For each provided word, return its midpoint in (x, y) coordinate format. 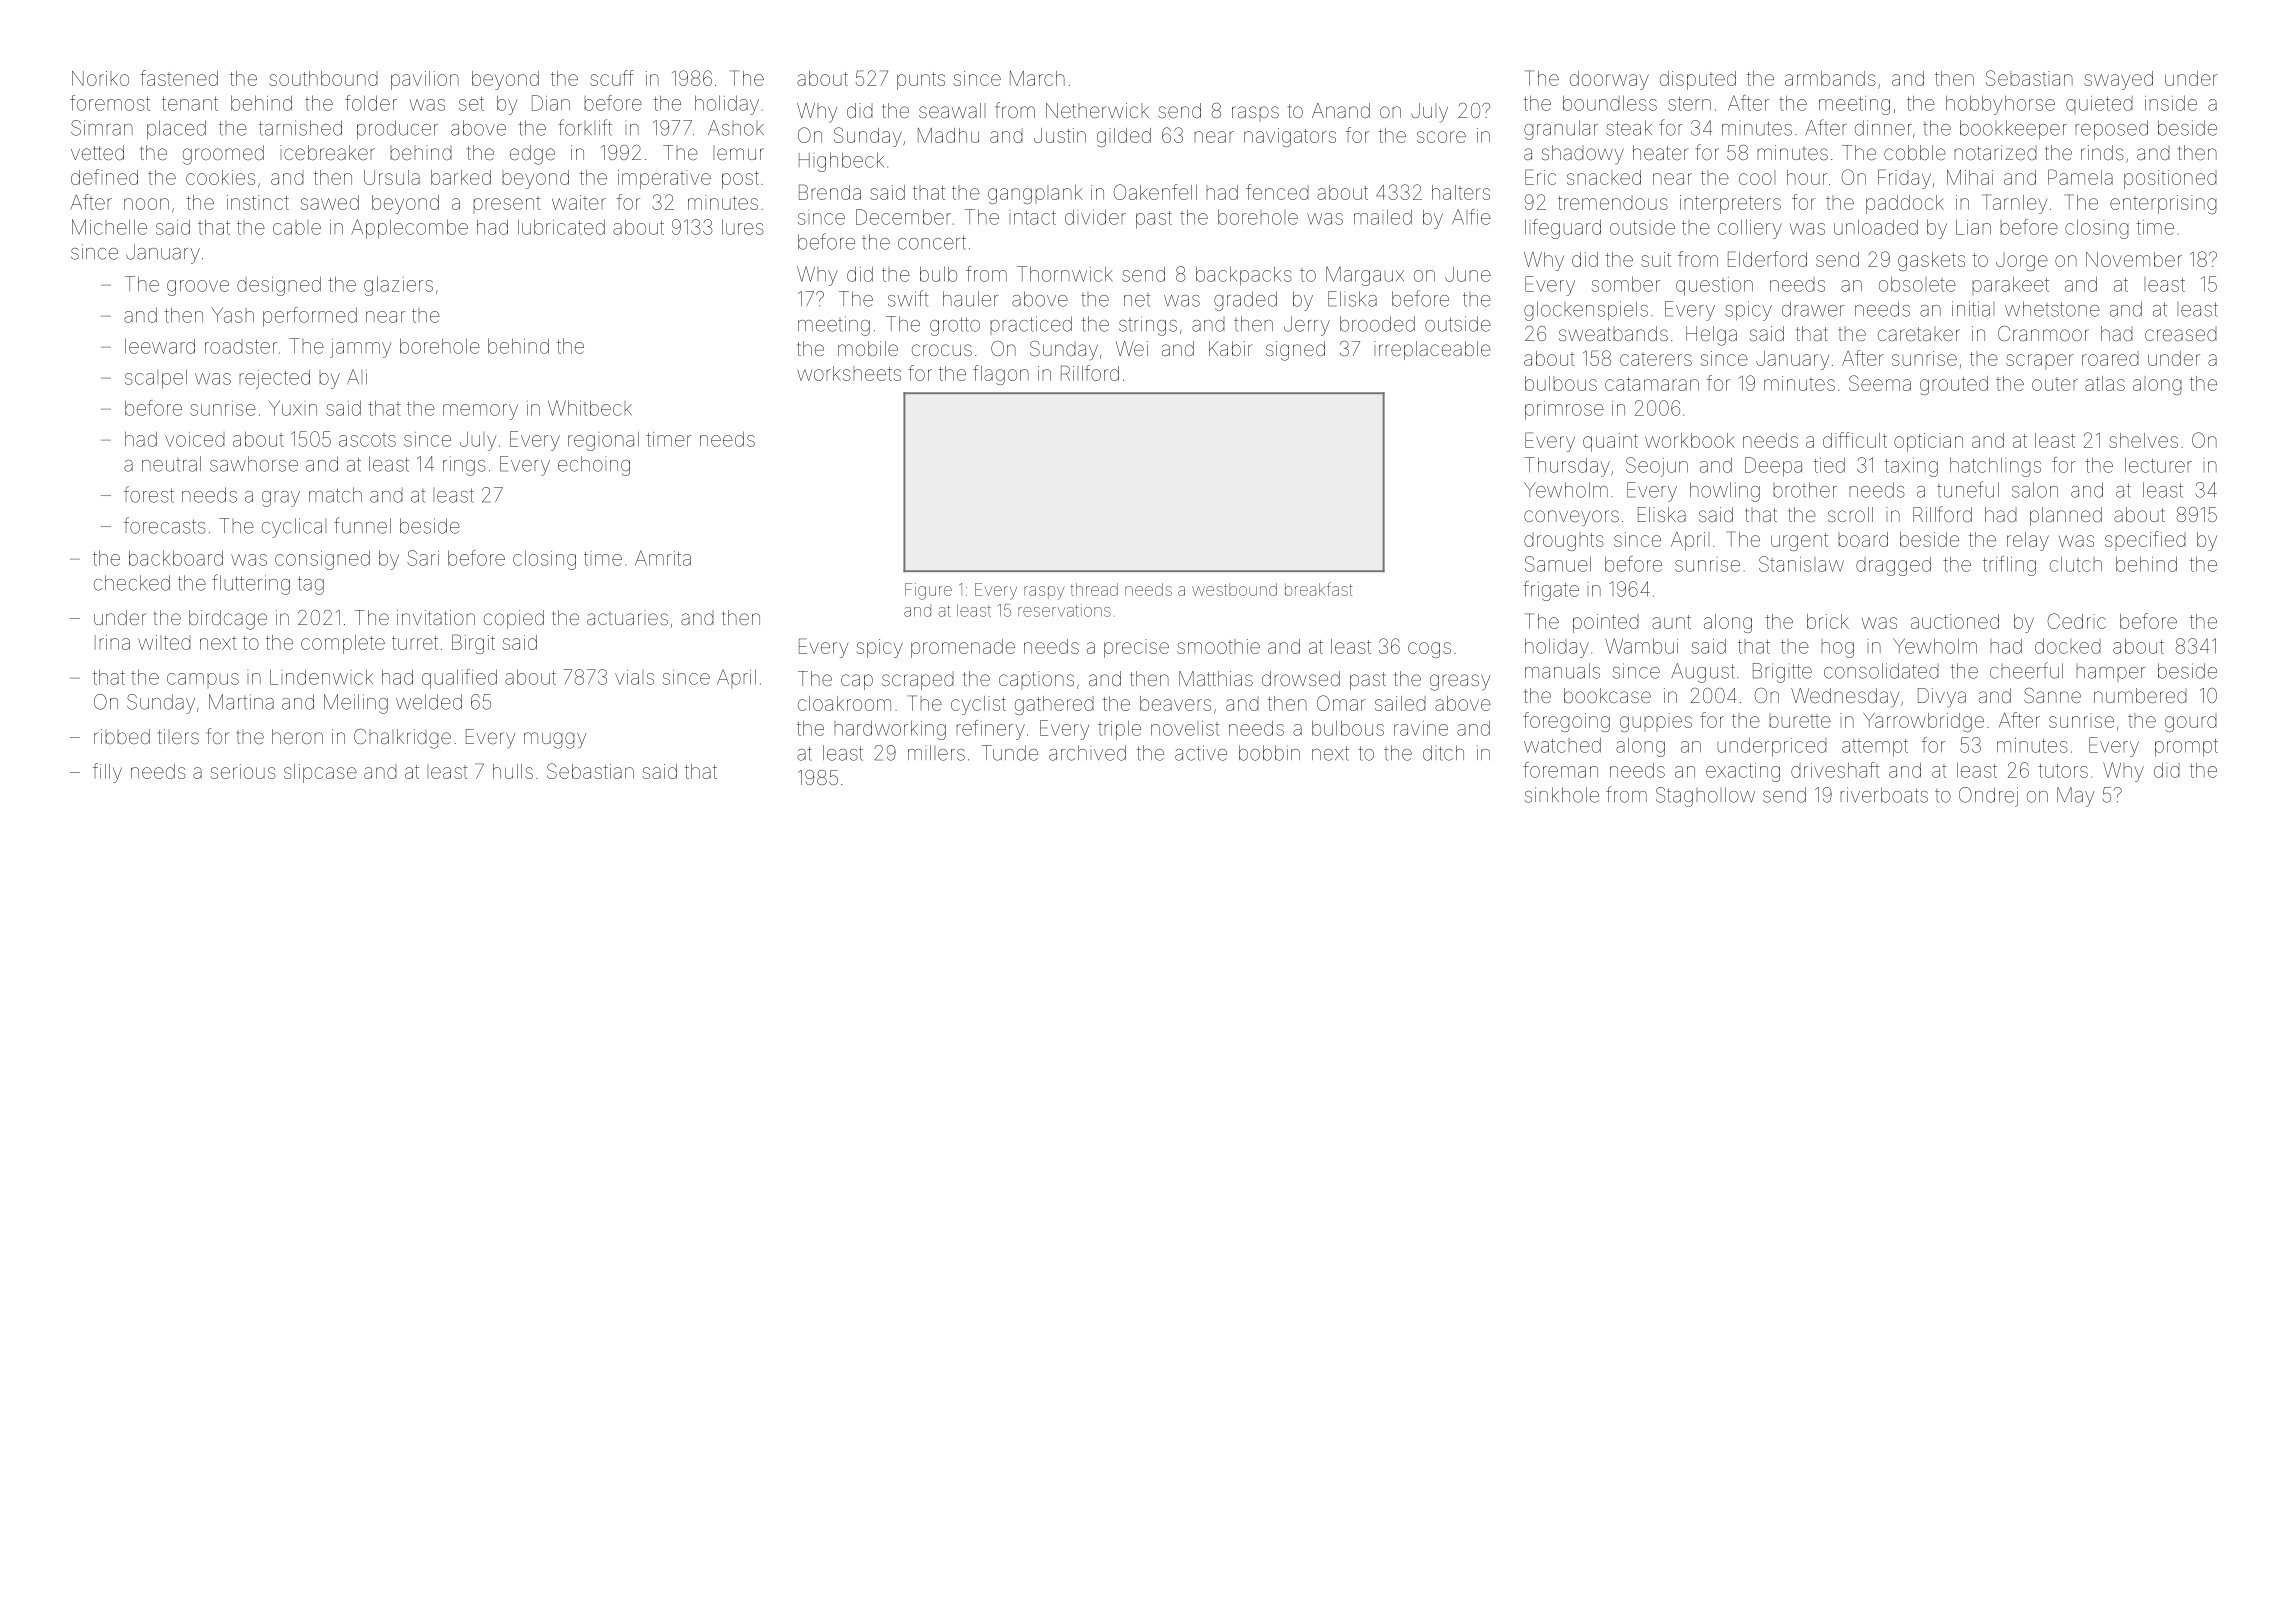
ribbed (122, 736)
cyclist (978, 705)
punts (921, 81)
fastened (179, 78)
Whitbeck (590, 408)
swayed (2118, 80)
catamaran (1652, 384)
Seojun (1657, 467)
